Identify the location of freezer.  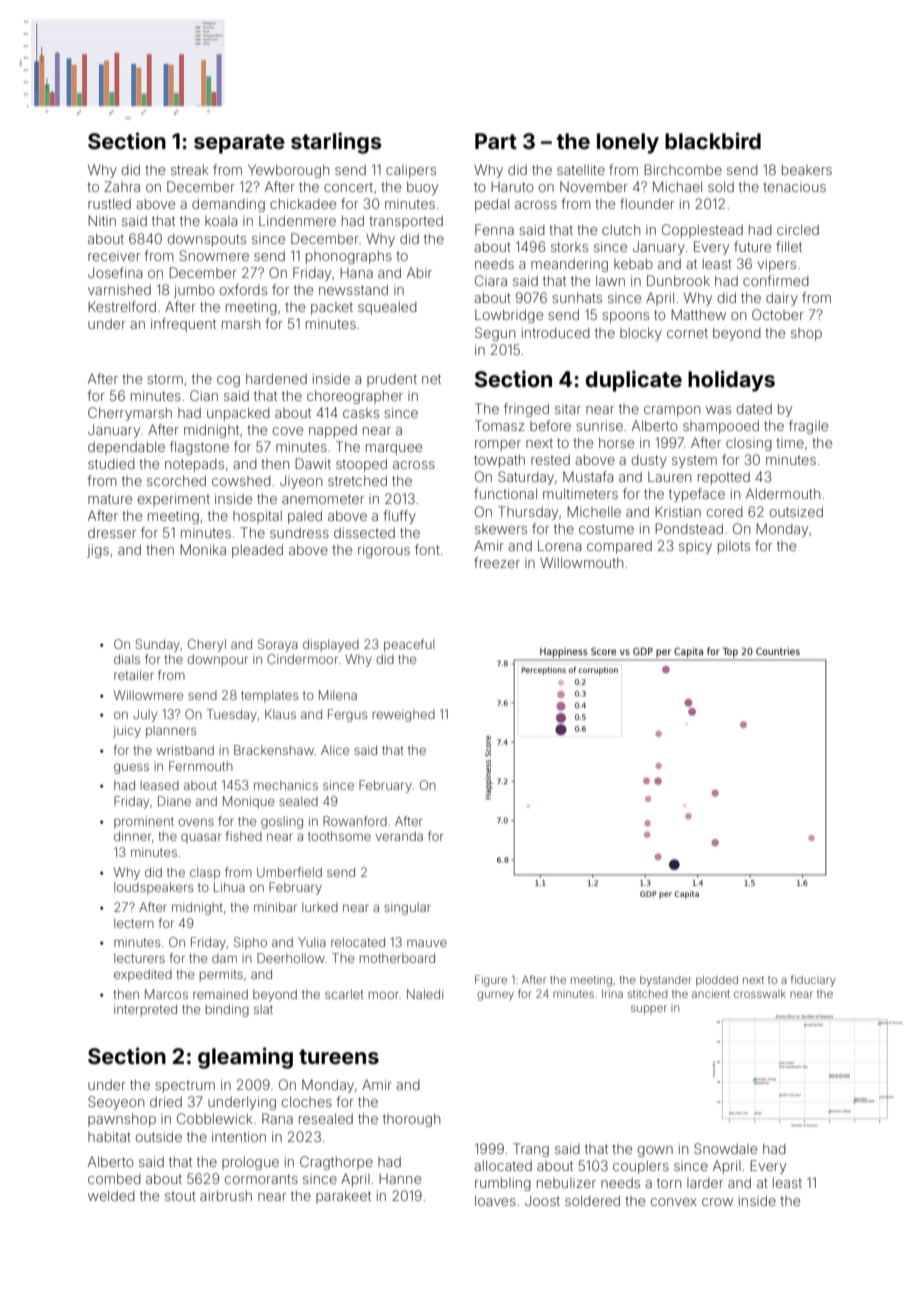
(497, 562).
